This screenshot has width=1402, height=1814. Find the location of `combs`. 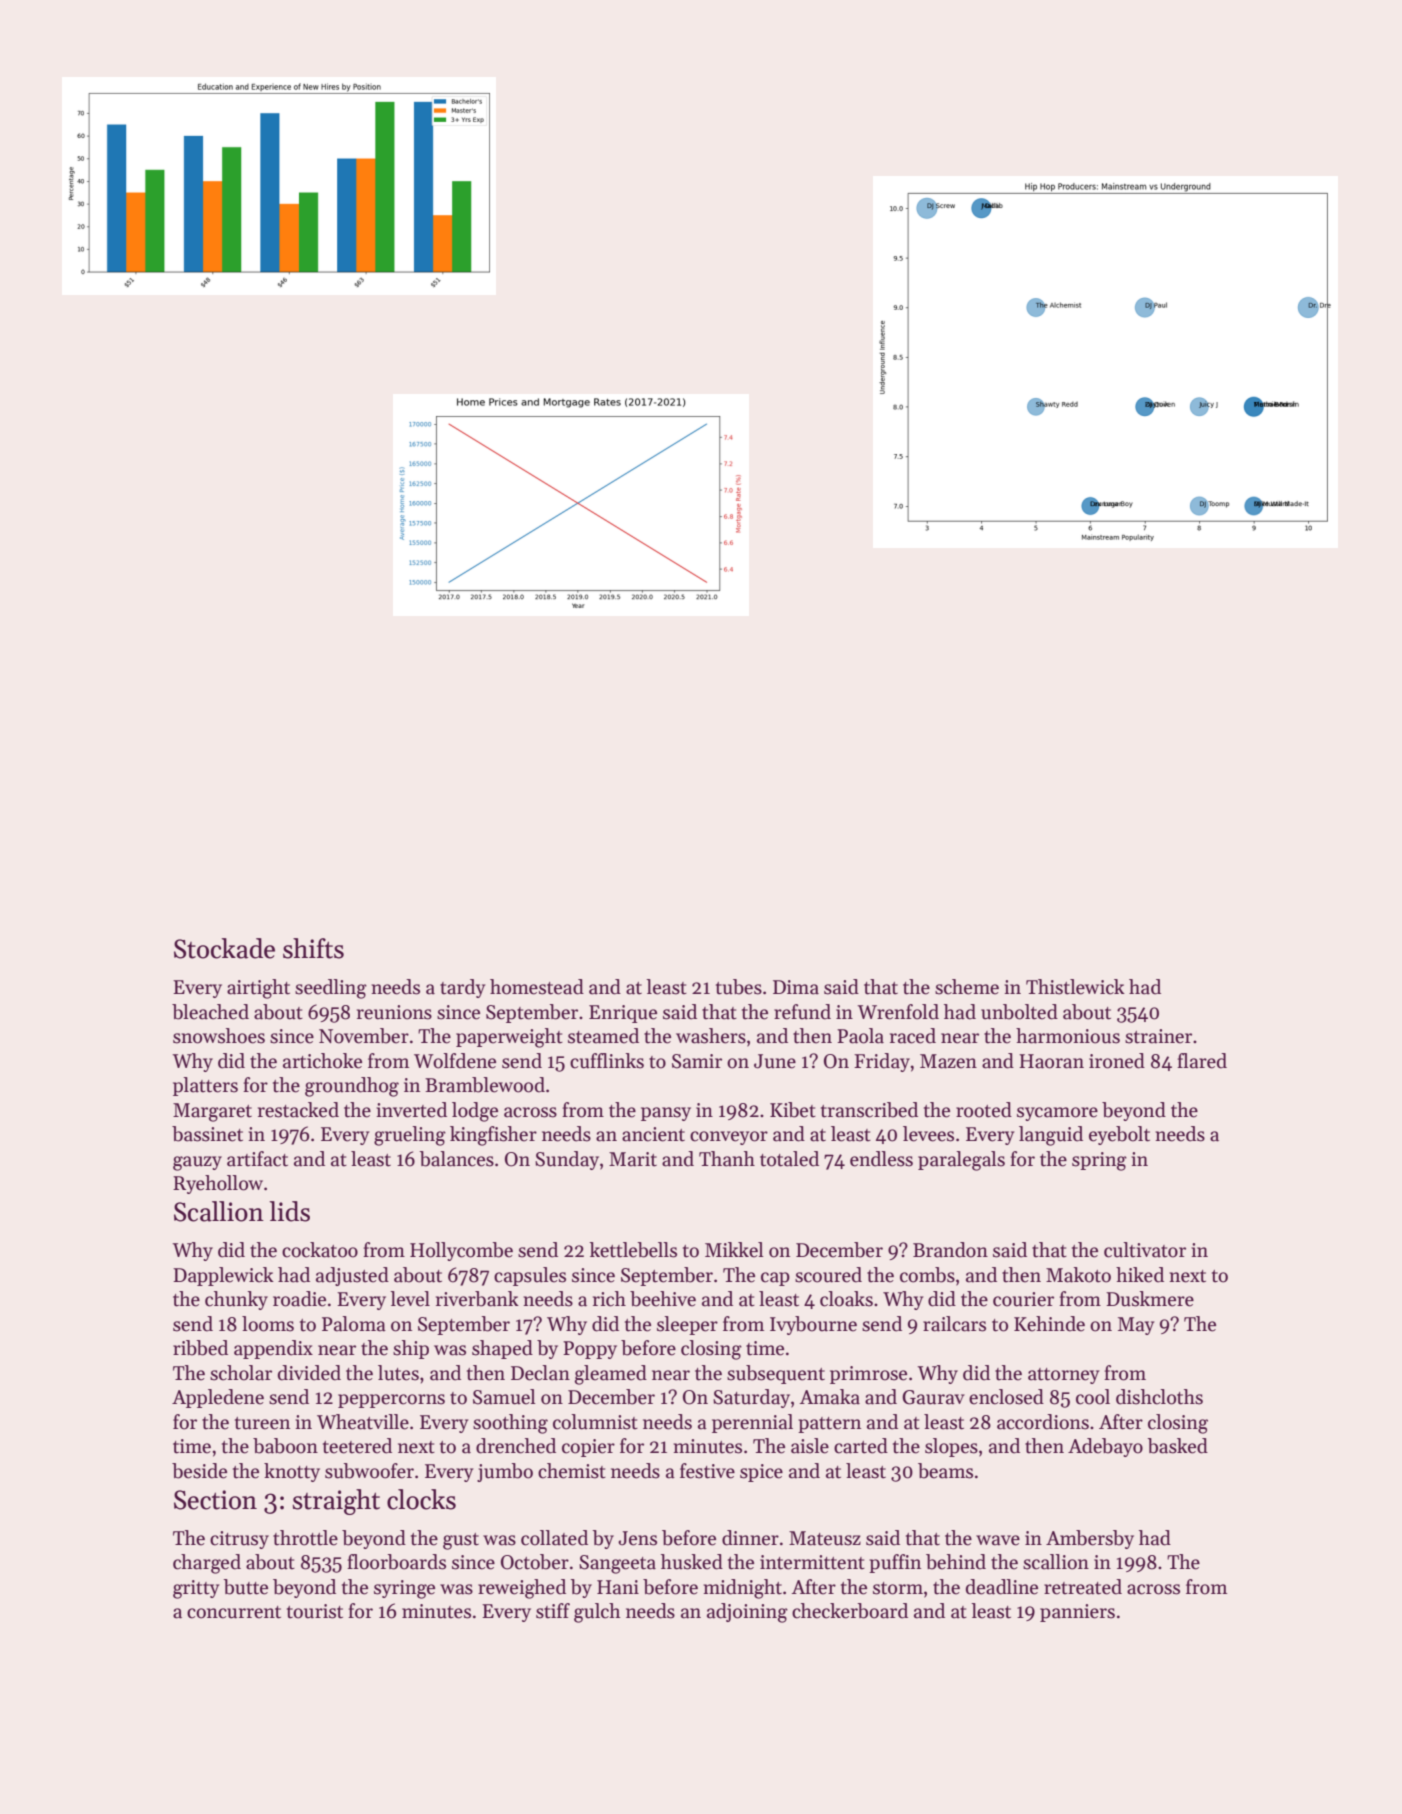

combs is located at coordinates (927, 1275).
